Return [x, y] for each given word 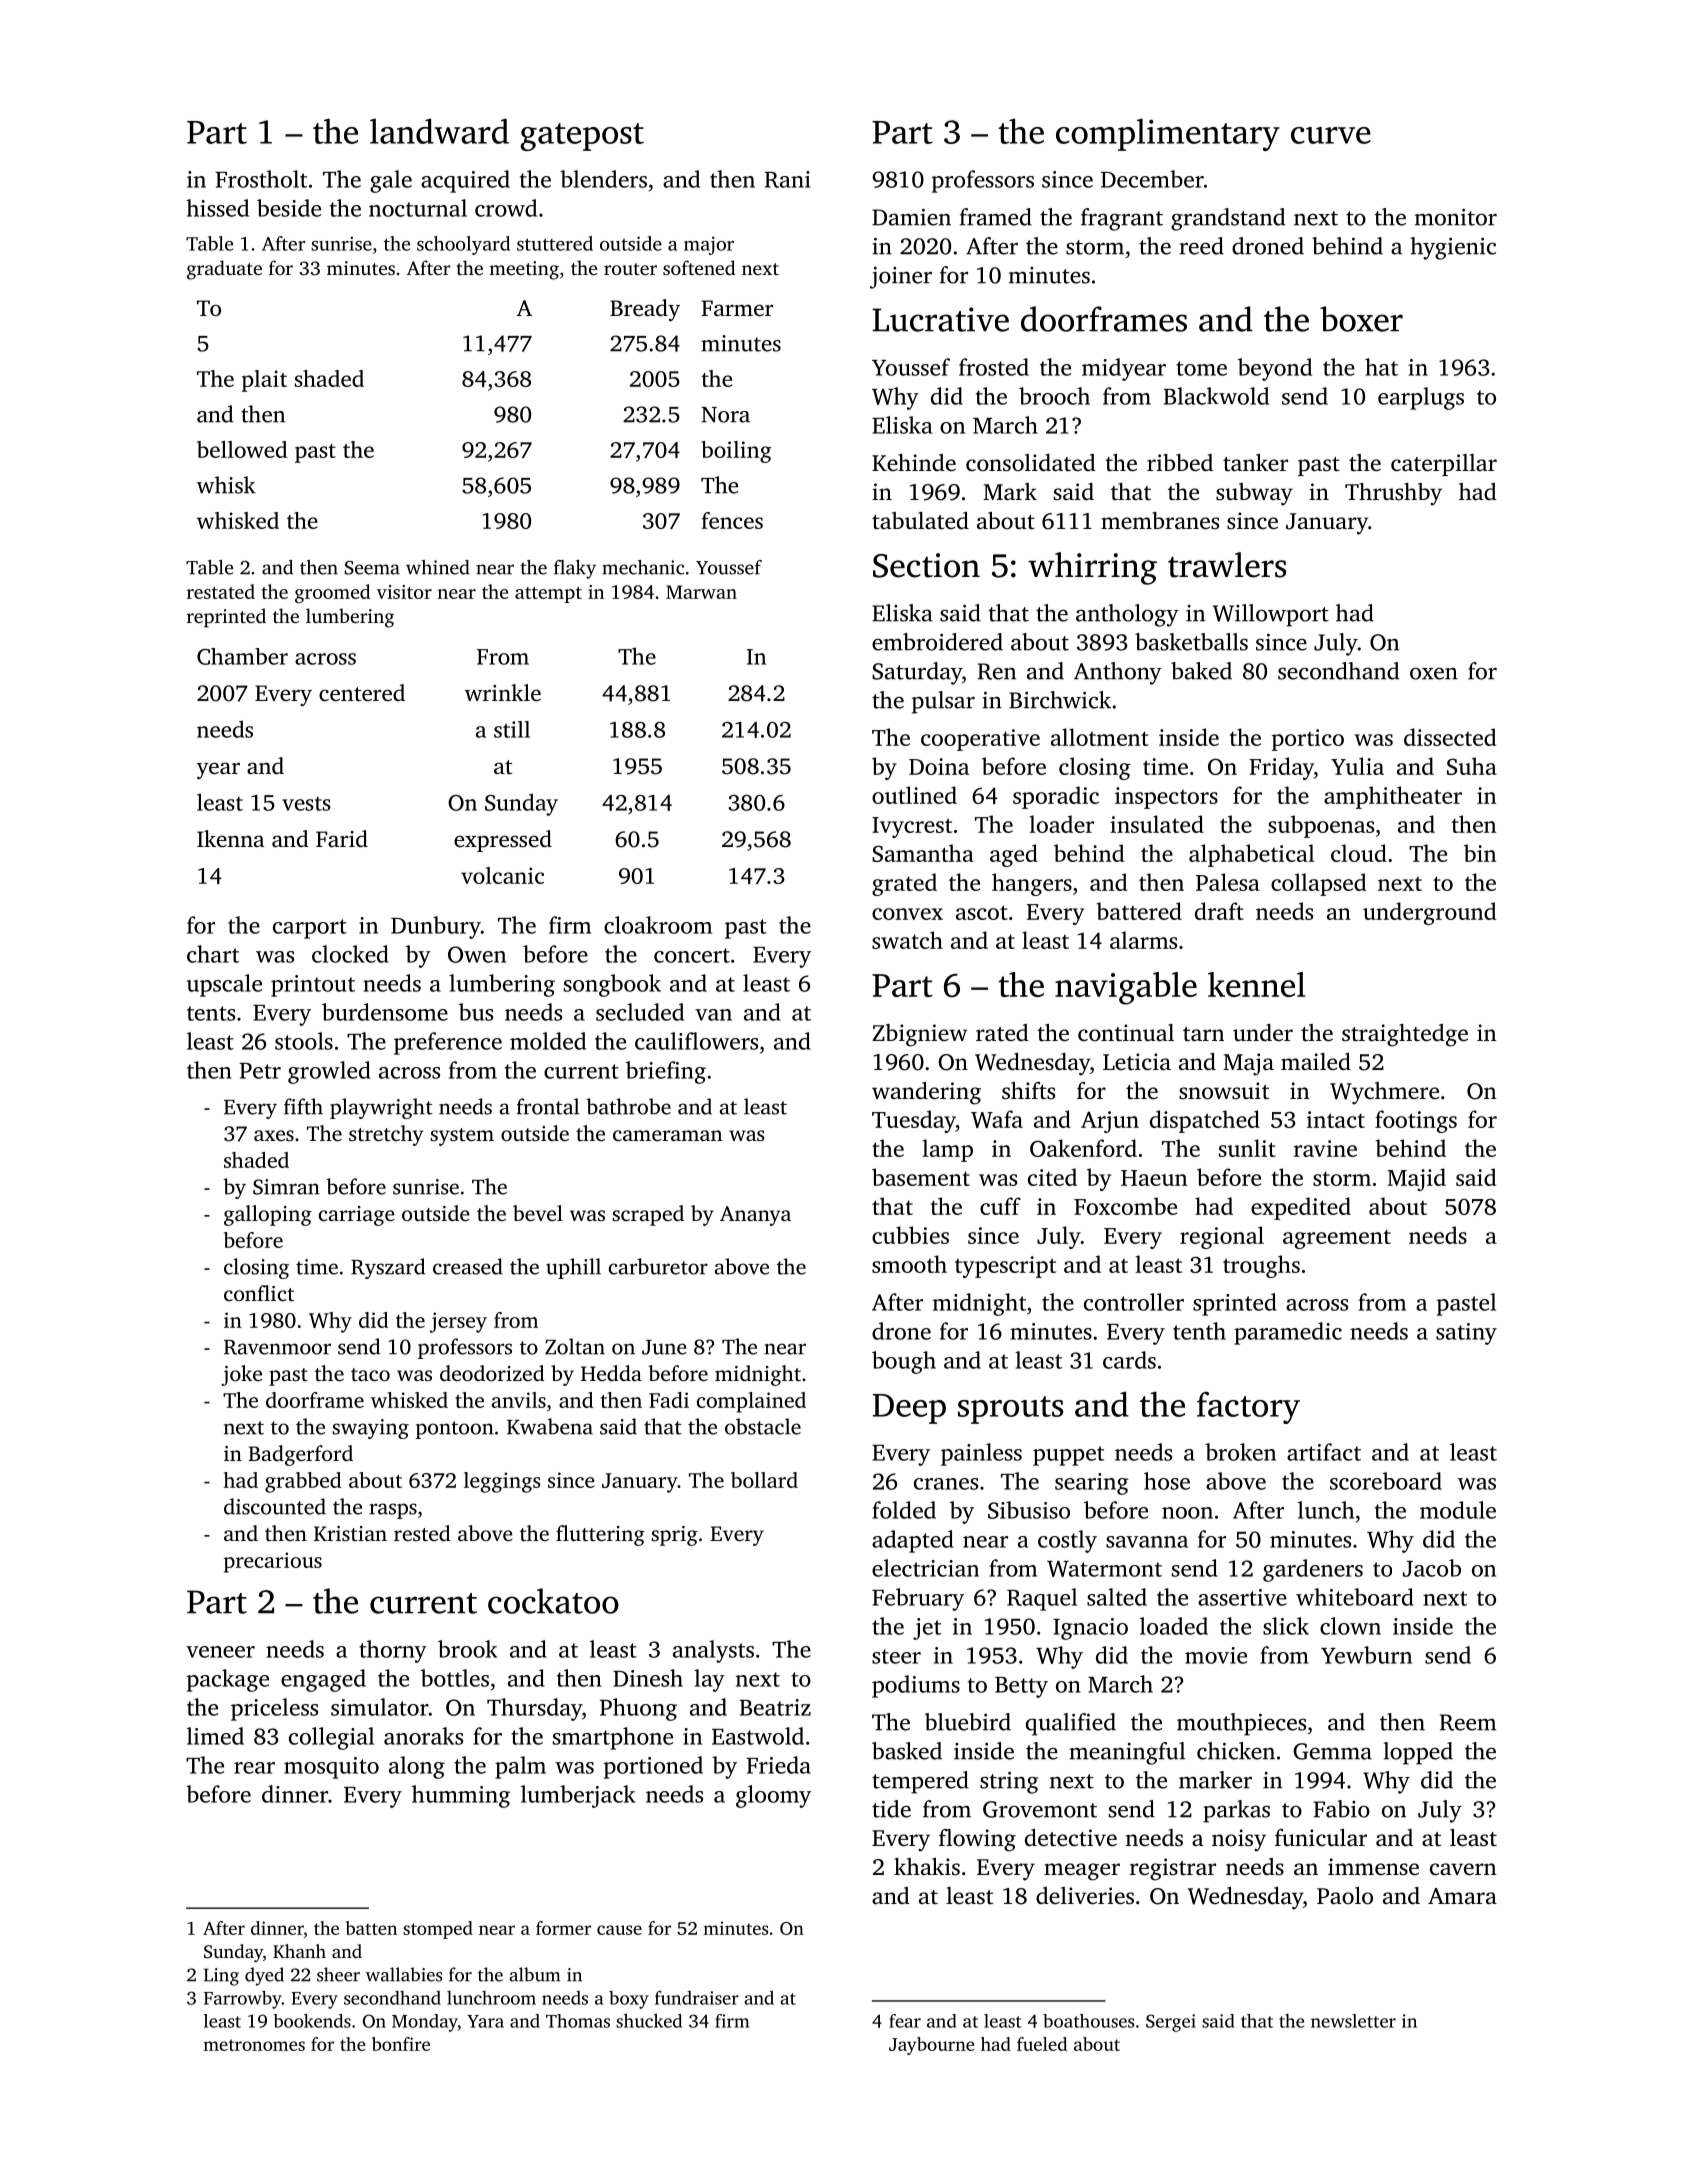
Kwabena [550, 1426]
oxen [1434, 673]
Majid [1416, 1179]
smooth [909, 1264]
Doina [939, 766]
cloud [1359, 853]
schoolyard [463, 245]
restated [221, 591]
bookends [312, 2021]
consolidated [1031, 463]
